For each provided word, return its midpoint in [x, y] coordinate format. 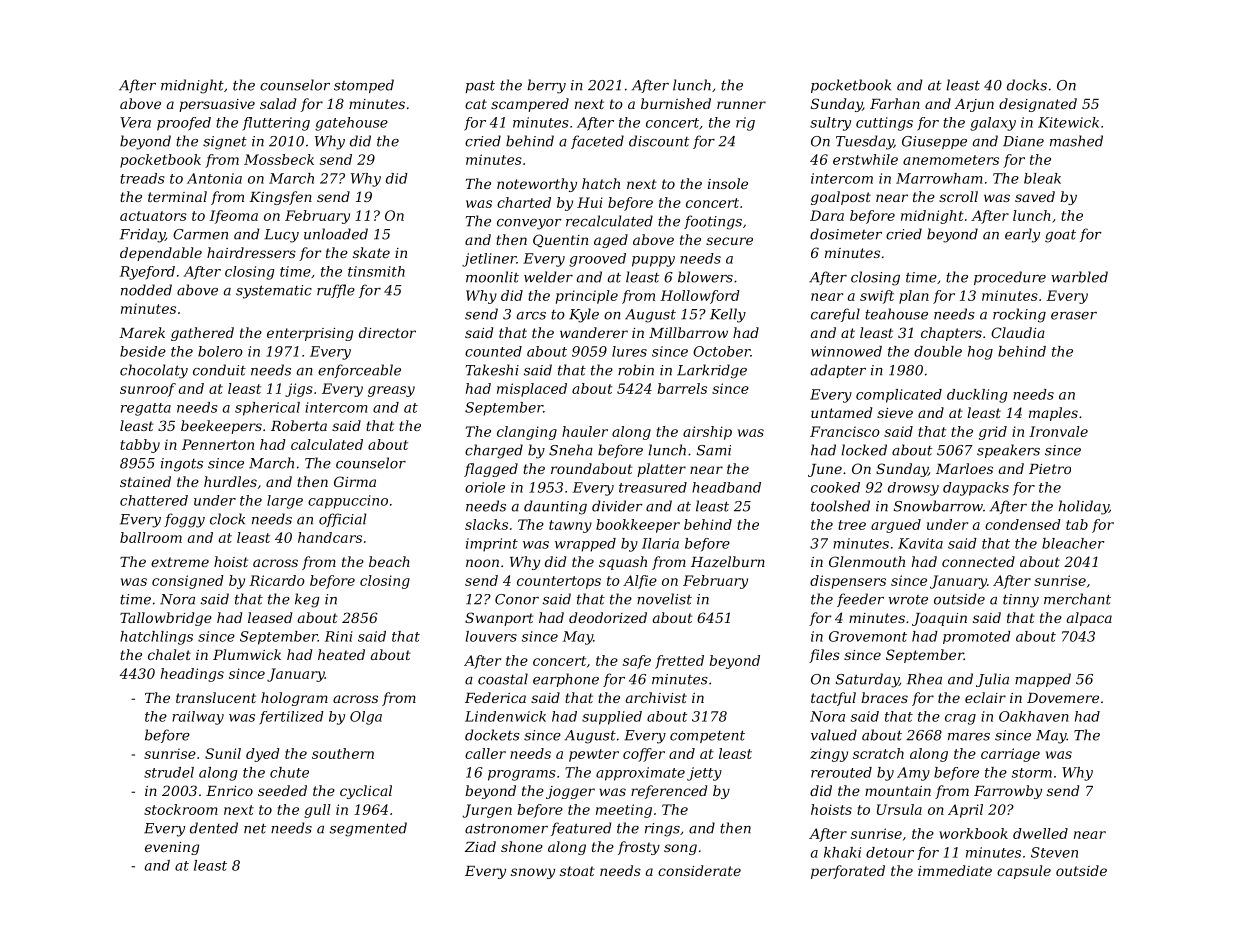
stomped [364, 86]
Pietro [1050, 469]
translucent [216, 697]
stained [145, 481]
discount [659, 141]
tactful [833, 699]
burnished [676, 103]
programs [522, 775]
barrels [682, 388]
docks [1027, 85]
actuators [153, 216]
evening [172, 848]
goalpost [841, 198]
